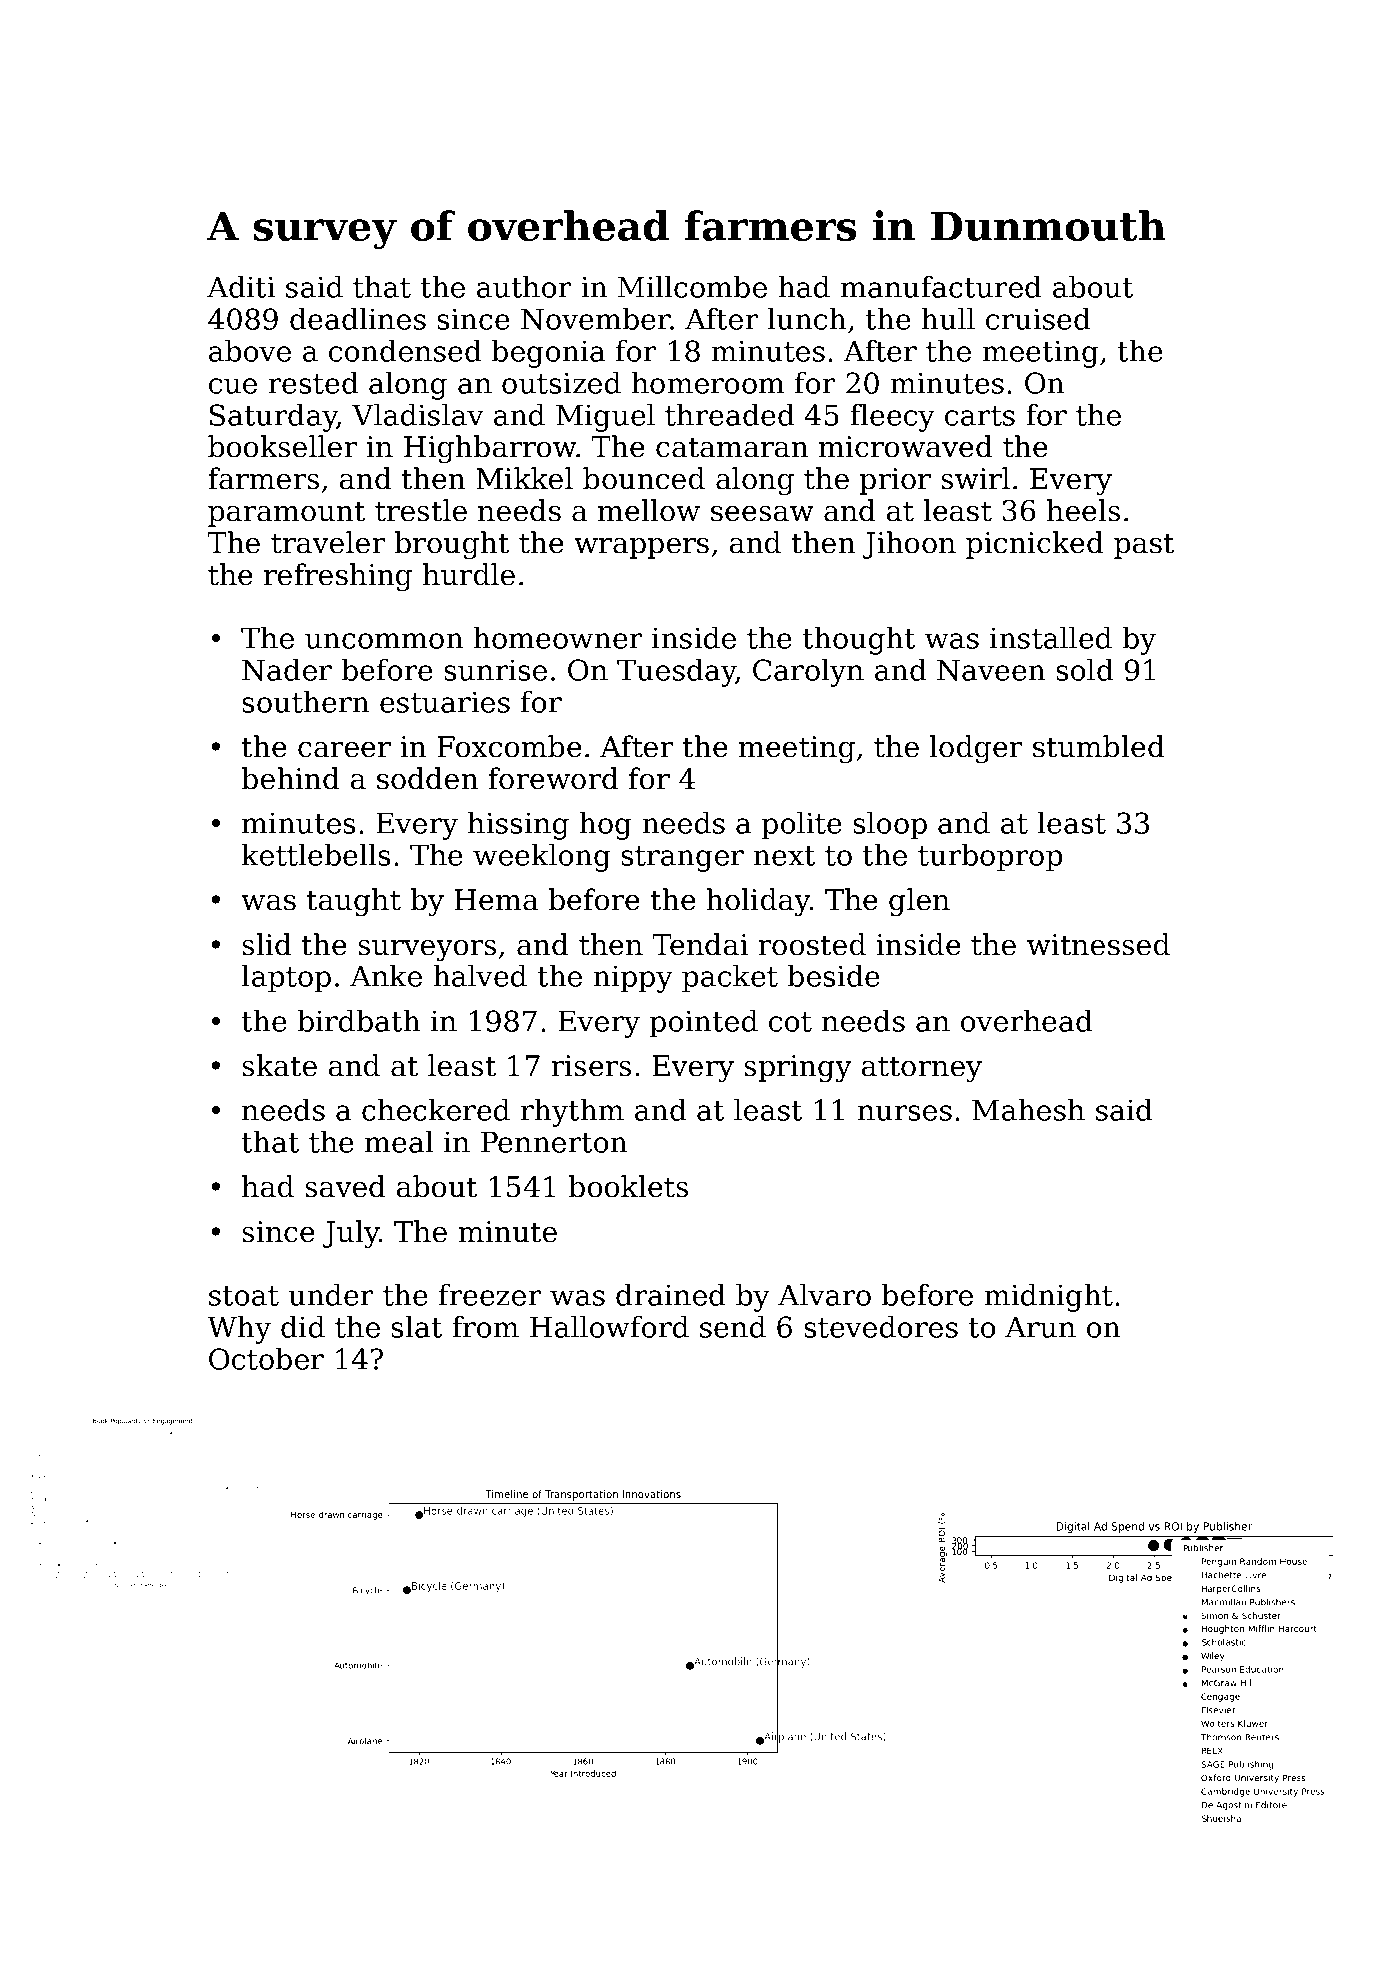  I want to click on Mahesh, so click(1028, 1110).
